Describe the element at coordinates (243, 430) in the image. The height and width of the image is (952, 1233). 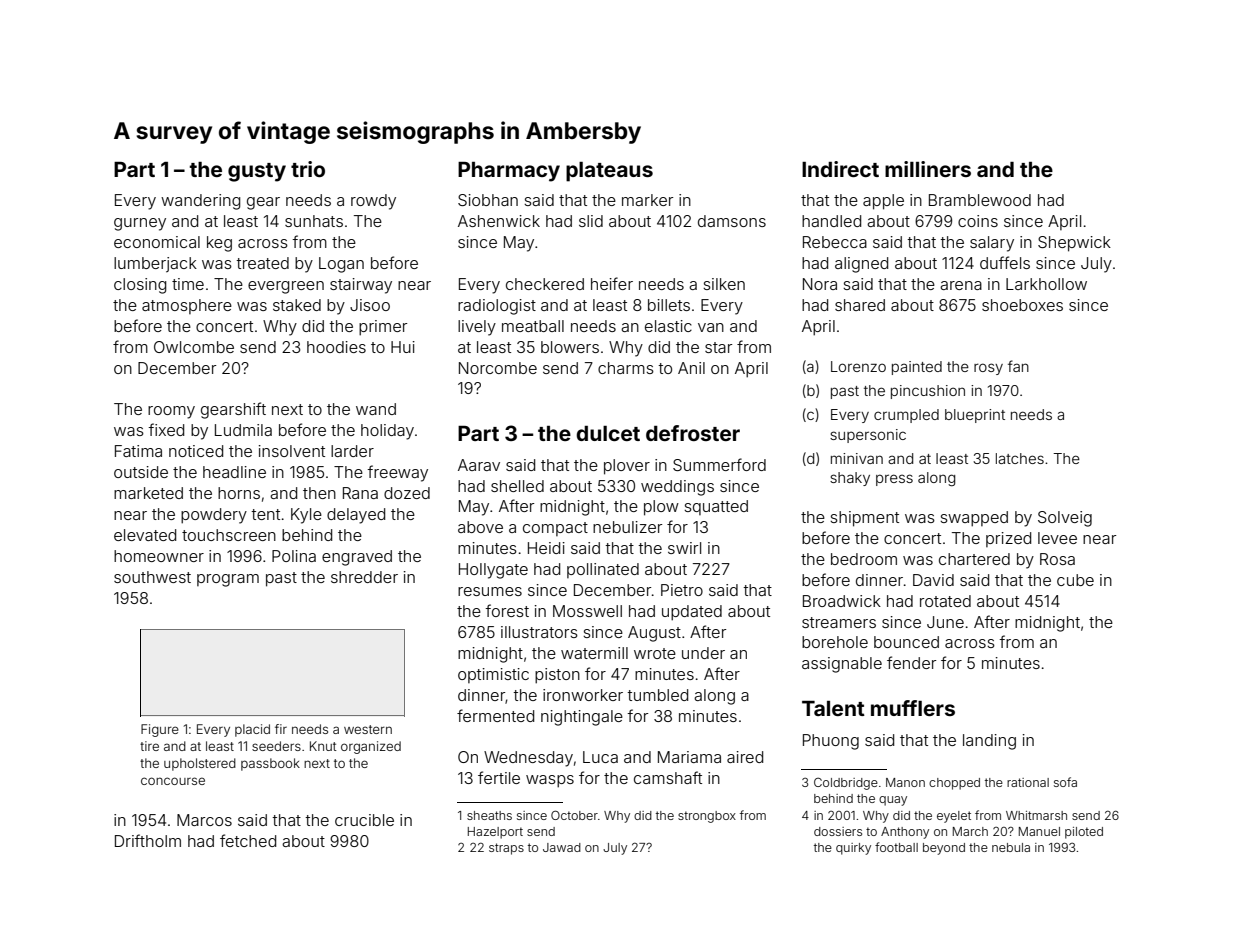
I see `Ludmila` at that location.
